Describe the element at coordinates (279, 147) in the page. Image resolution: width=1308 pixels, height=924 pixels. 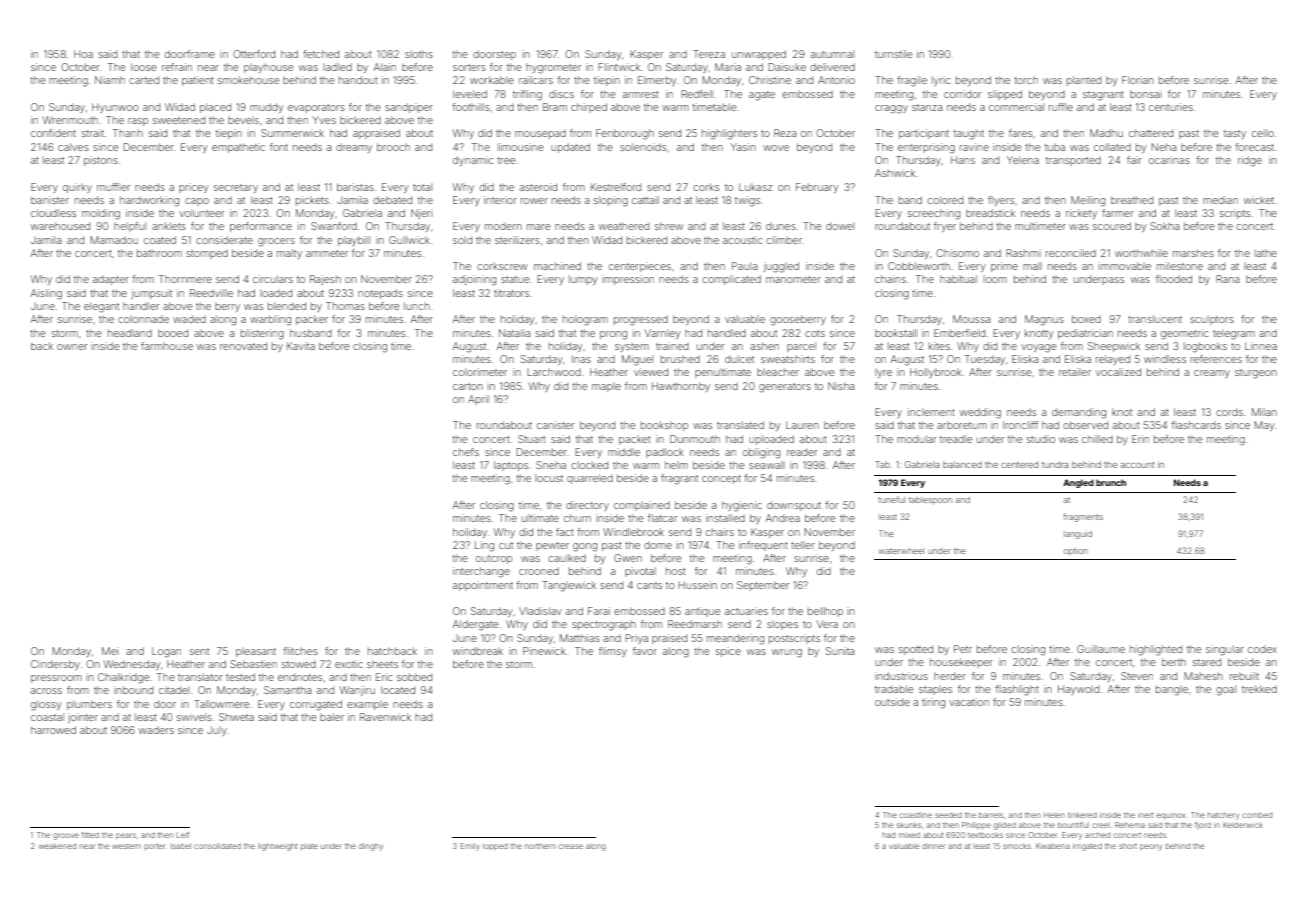
I see `font` at that location.
